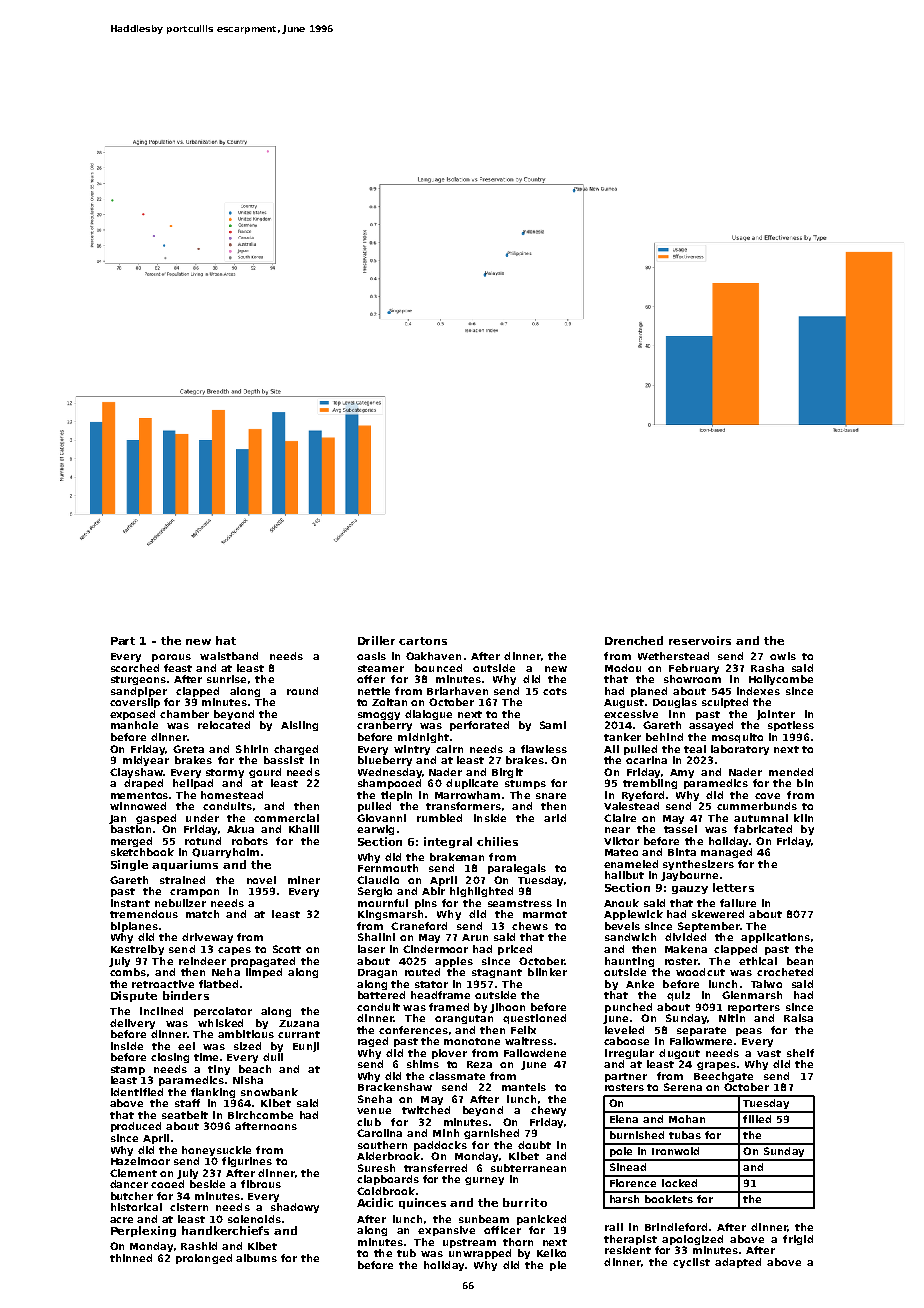  I want to click on cots, so click(555, 691).
